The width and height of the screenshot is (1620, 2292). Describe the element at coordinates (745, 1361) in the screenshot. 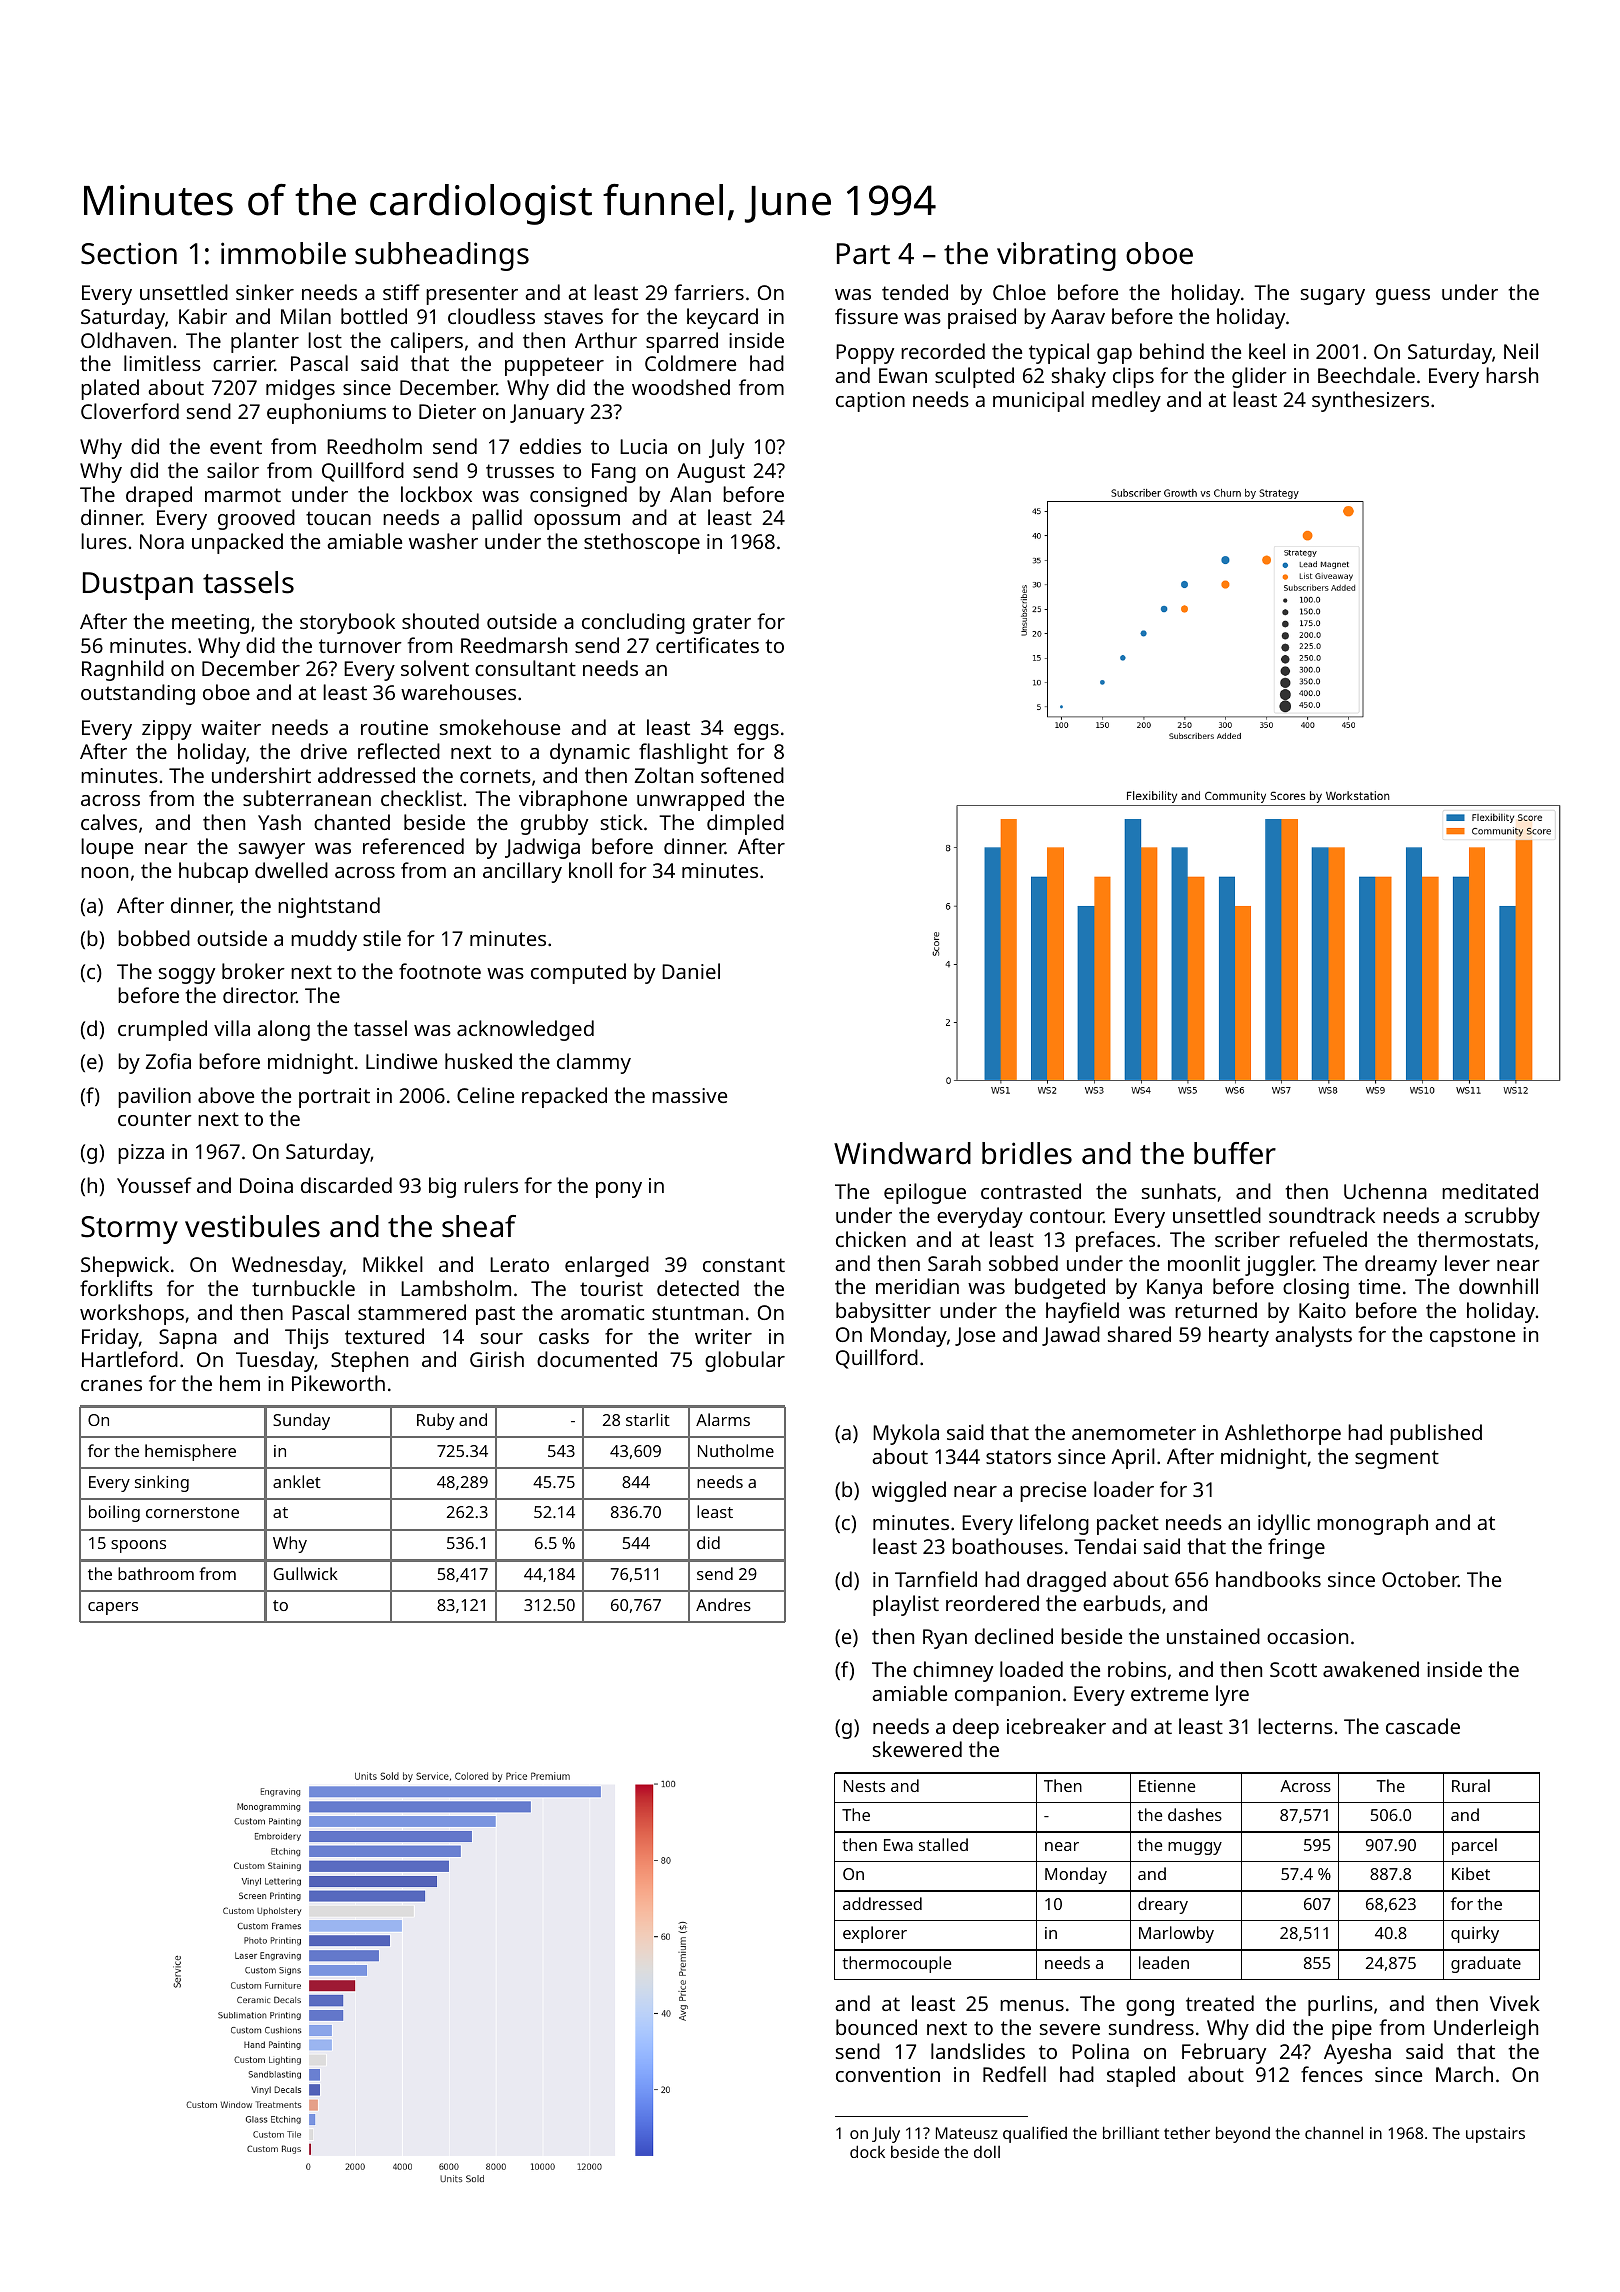

I see `globular` at that location.
